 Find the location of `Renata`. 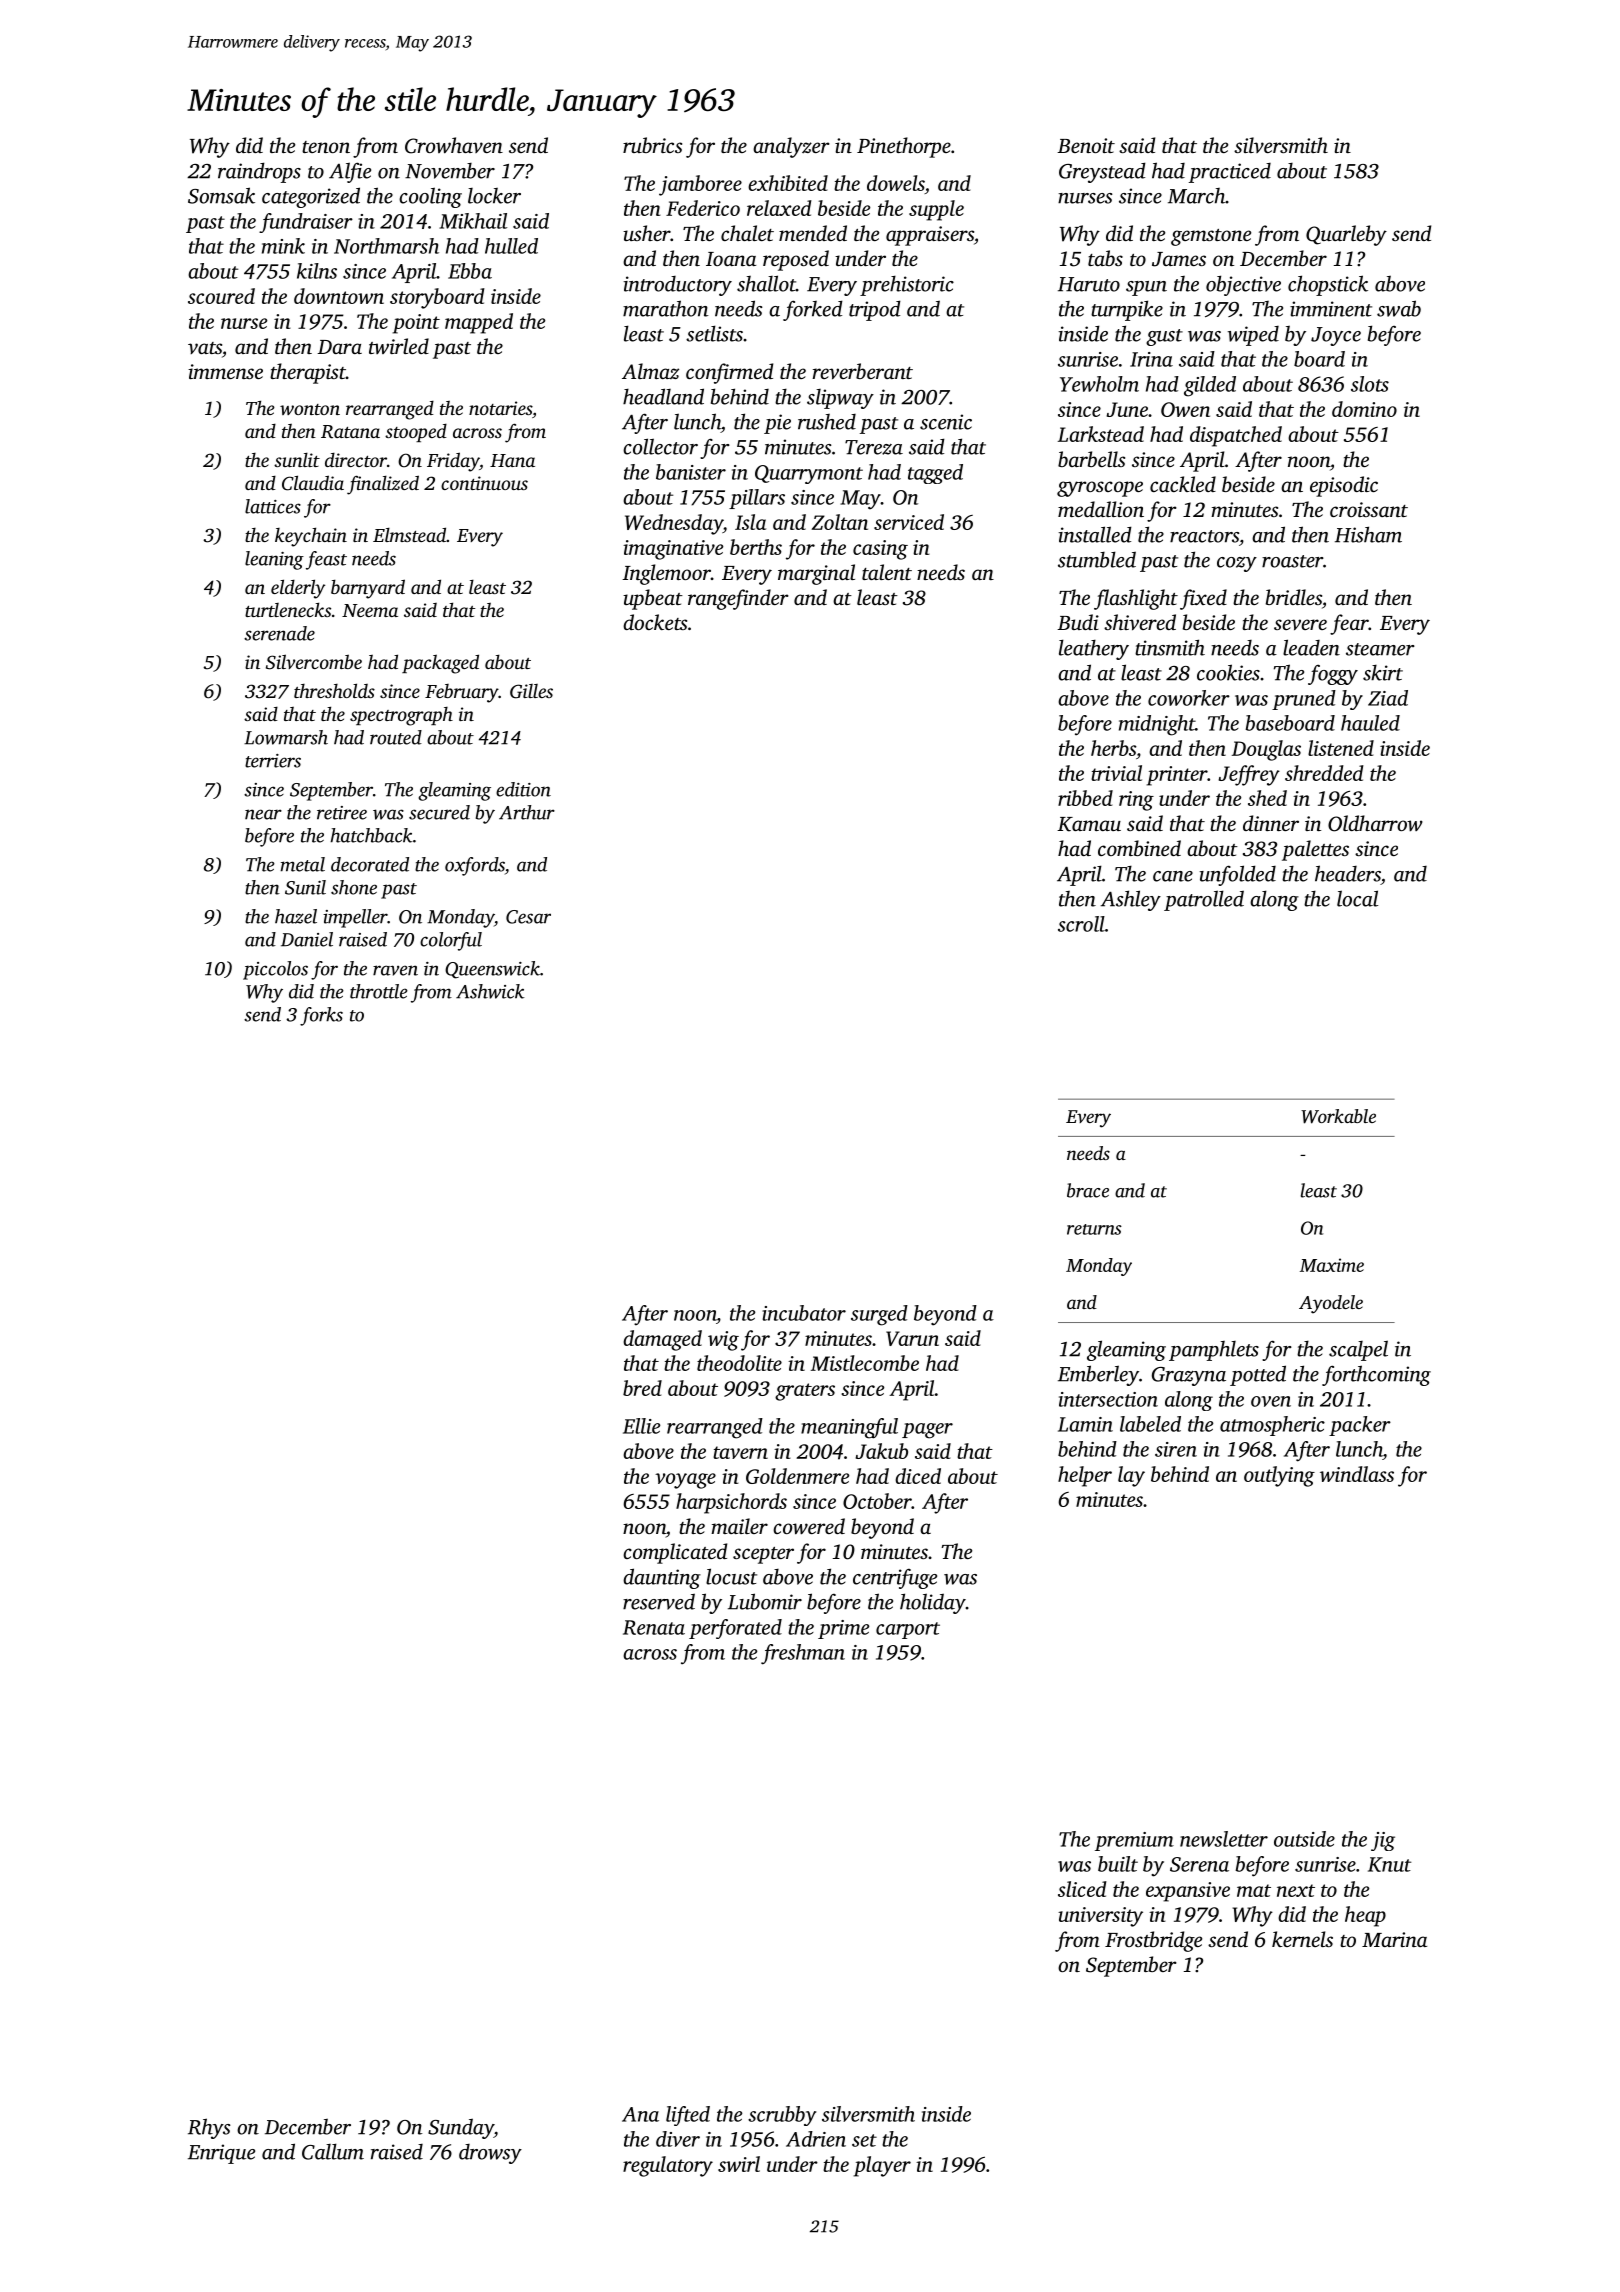

Renata is located at coordinates (654, 1627).
